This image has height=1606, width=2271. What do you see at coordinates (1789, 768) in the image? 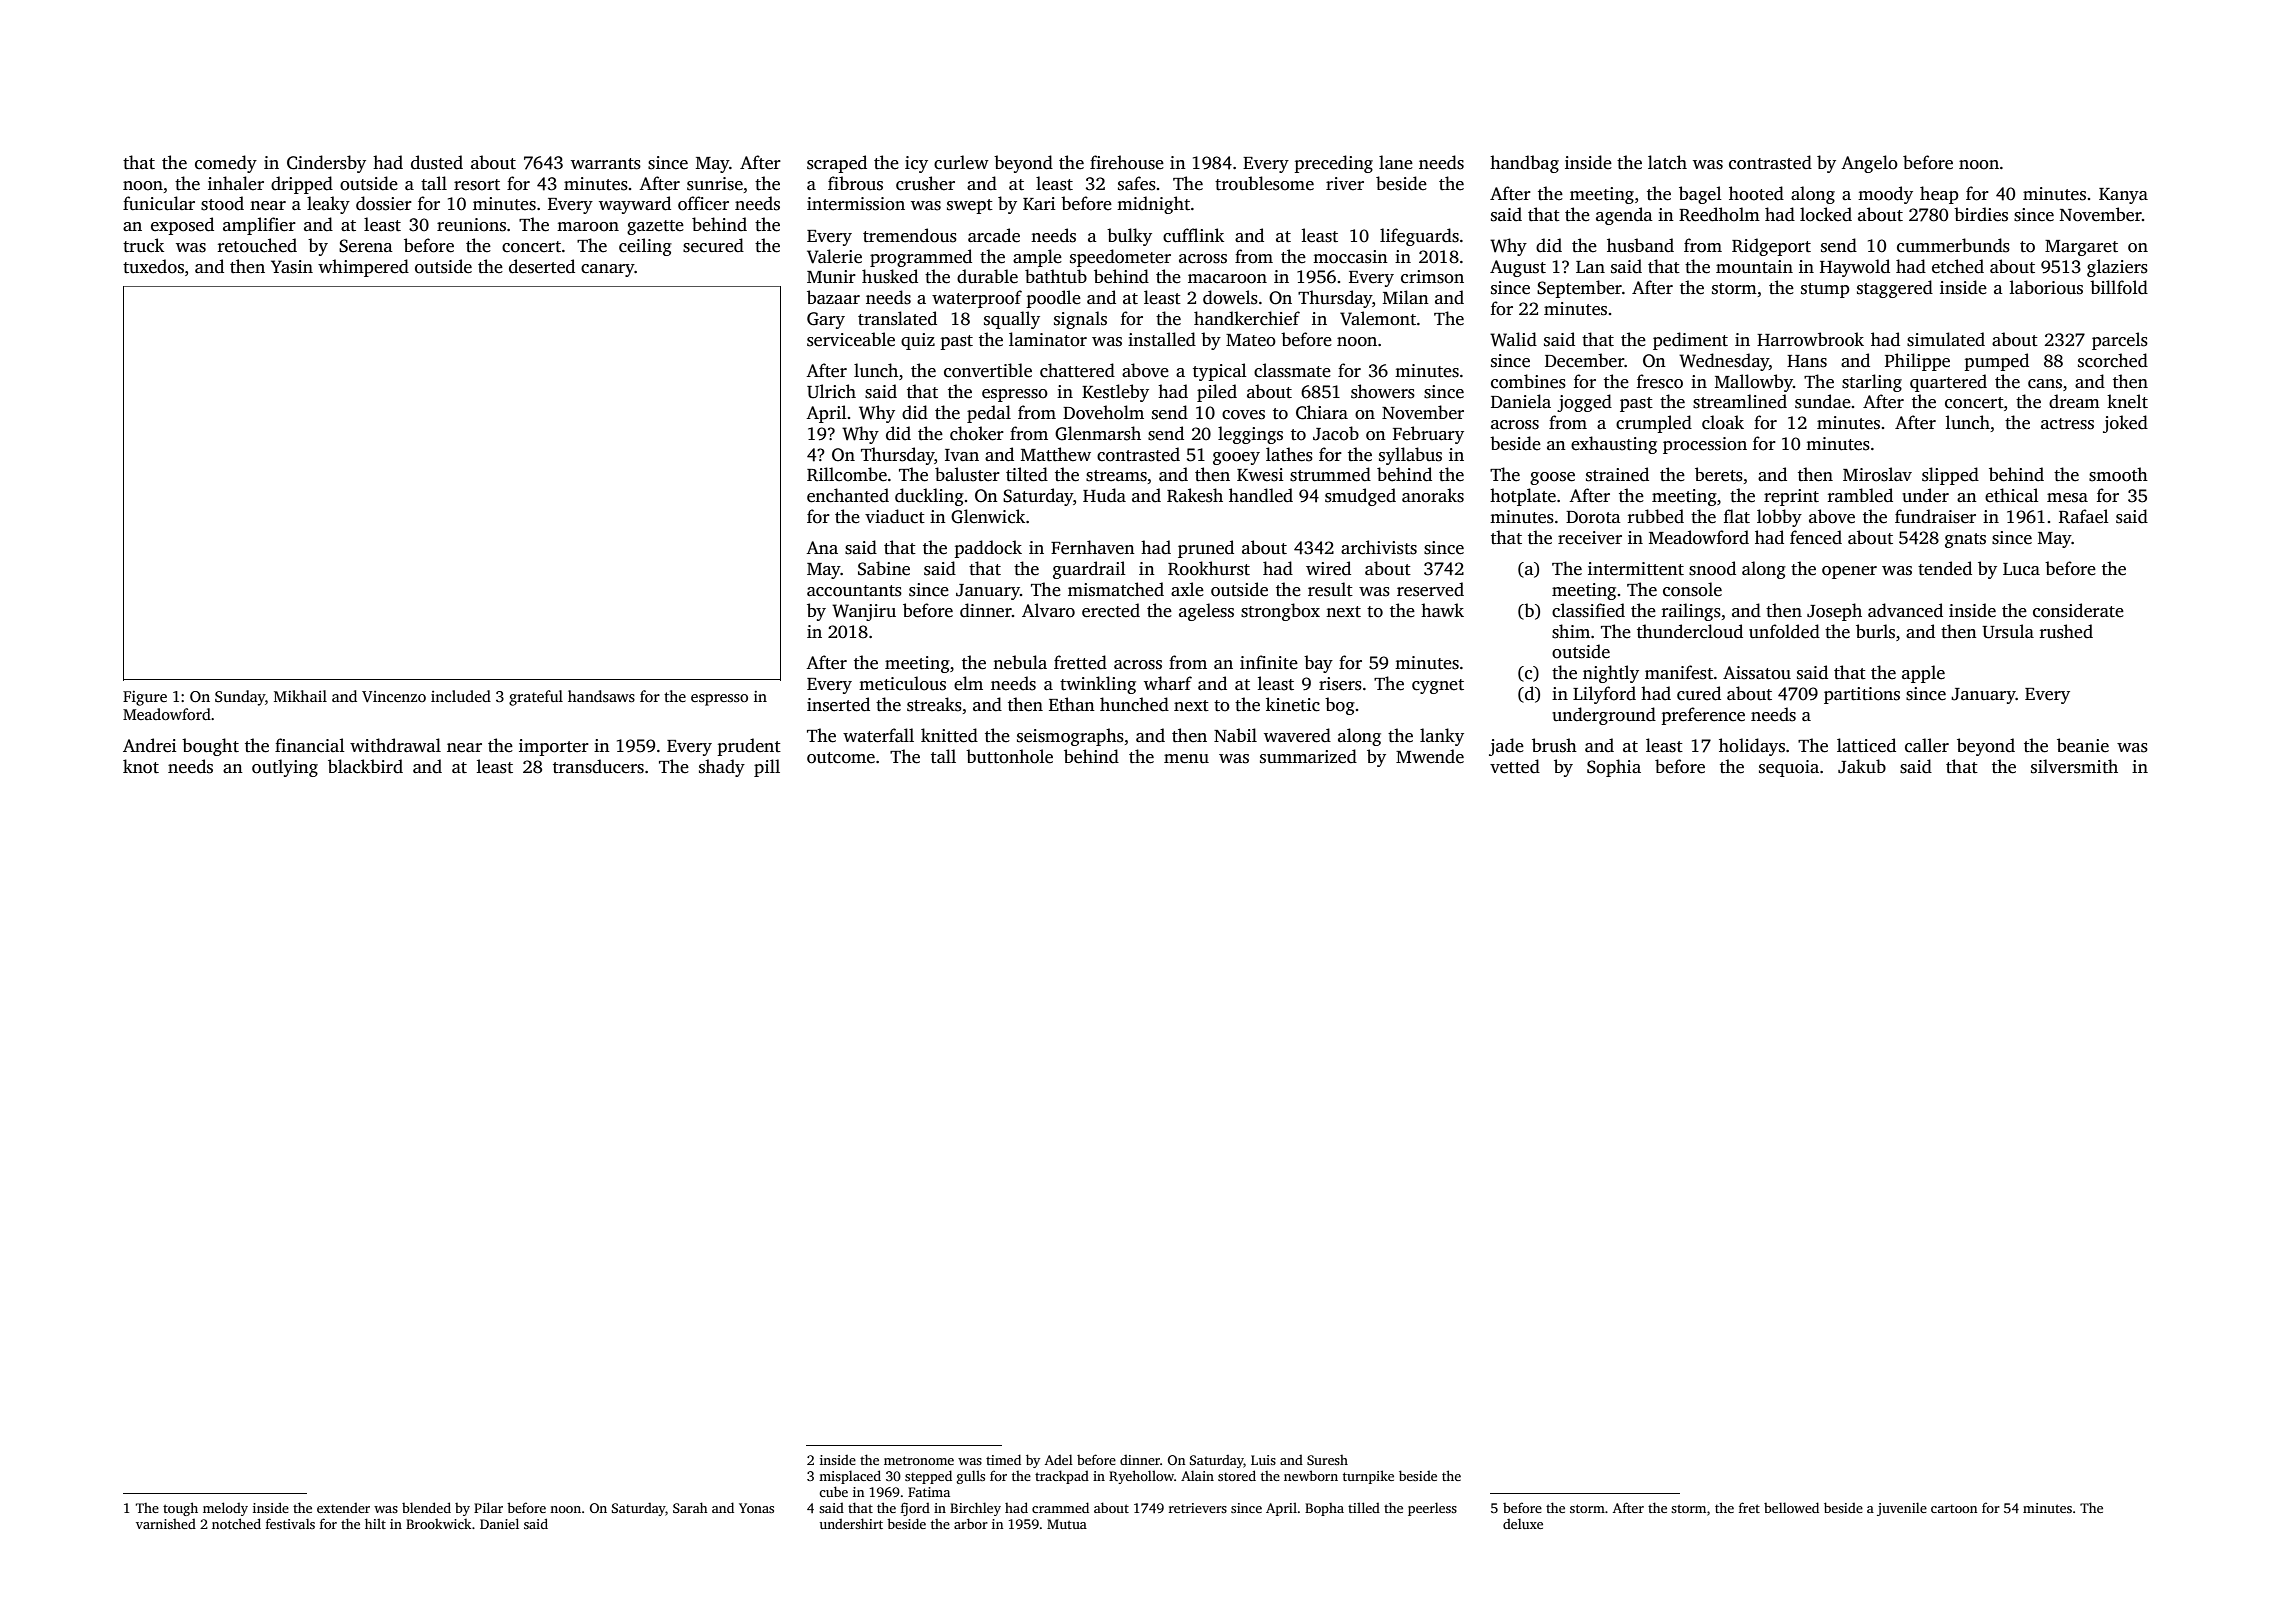
I see `sequoia` at bounding box center [1789, 768].
